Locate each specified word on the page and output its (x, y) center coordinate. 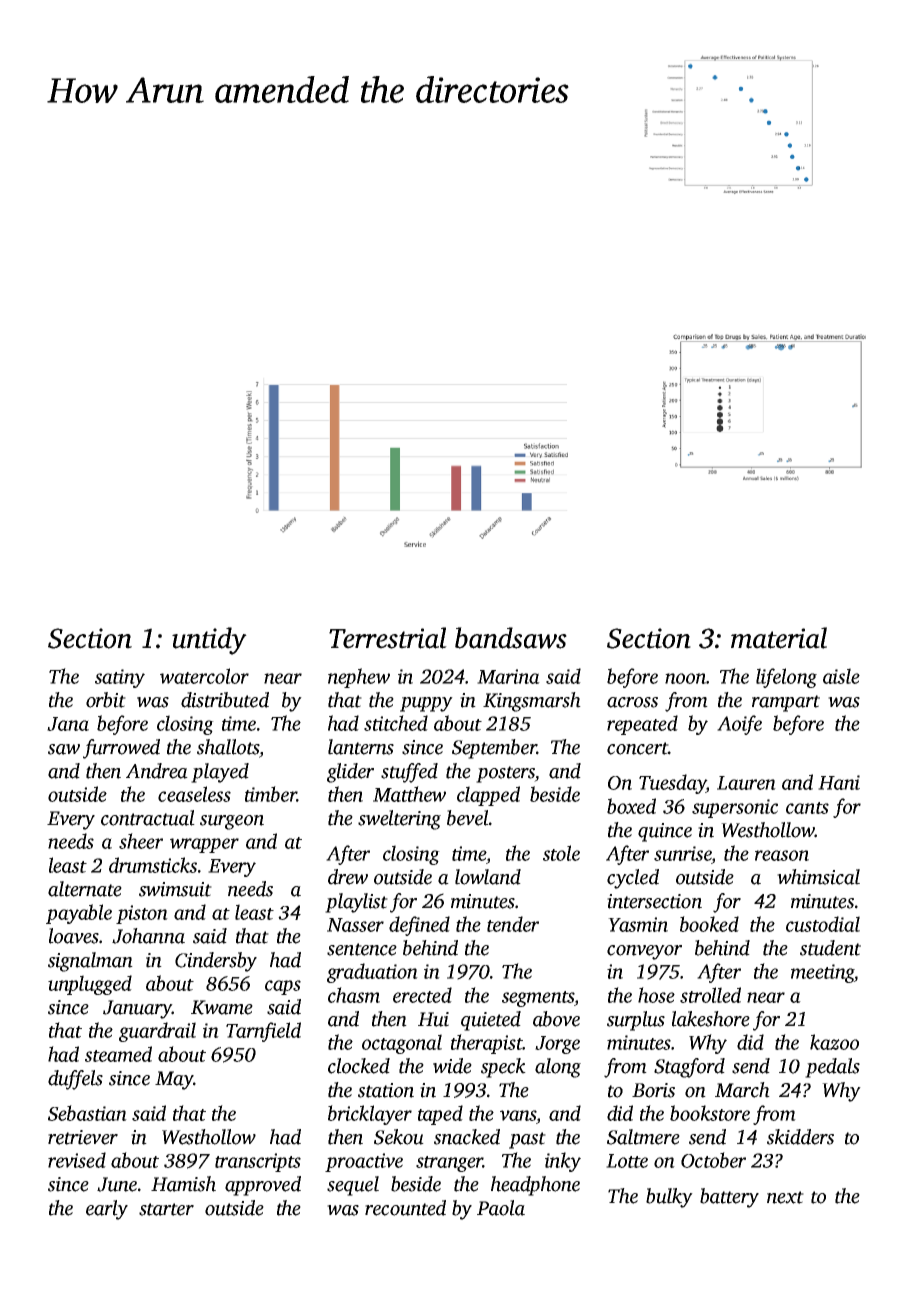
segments (538, 999)
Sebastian (87, 1113)
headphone (535, 1186)
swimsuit (175, 889)
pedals (832, 1068)
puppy (426, 704)
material (779, 638)
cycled (633, 879)
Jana (68, 724)
